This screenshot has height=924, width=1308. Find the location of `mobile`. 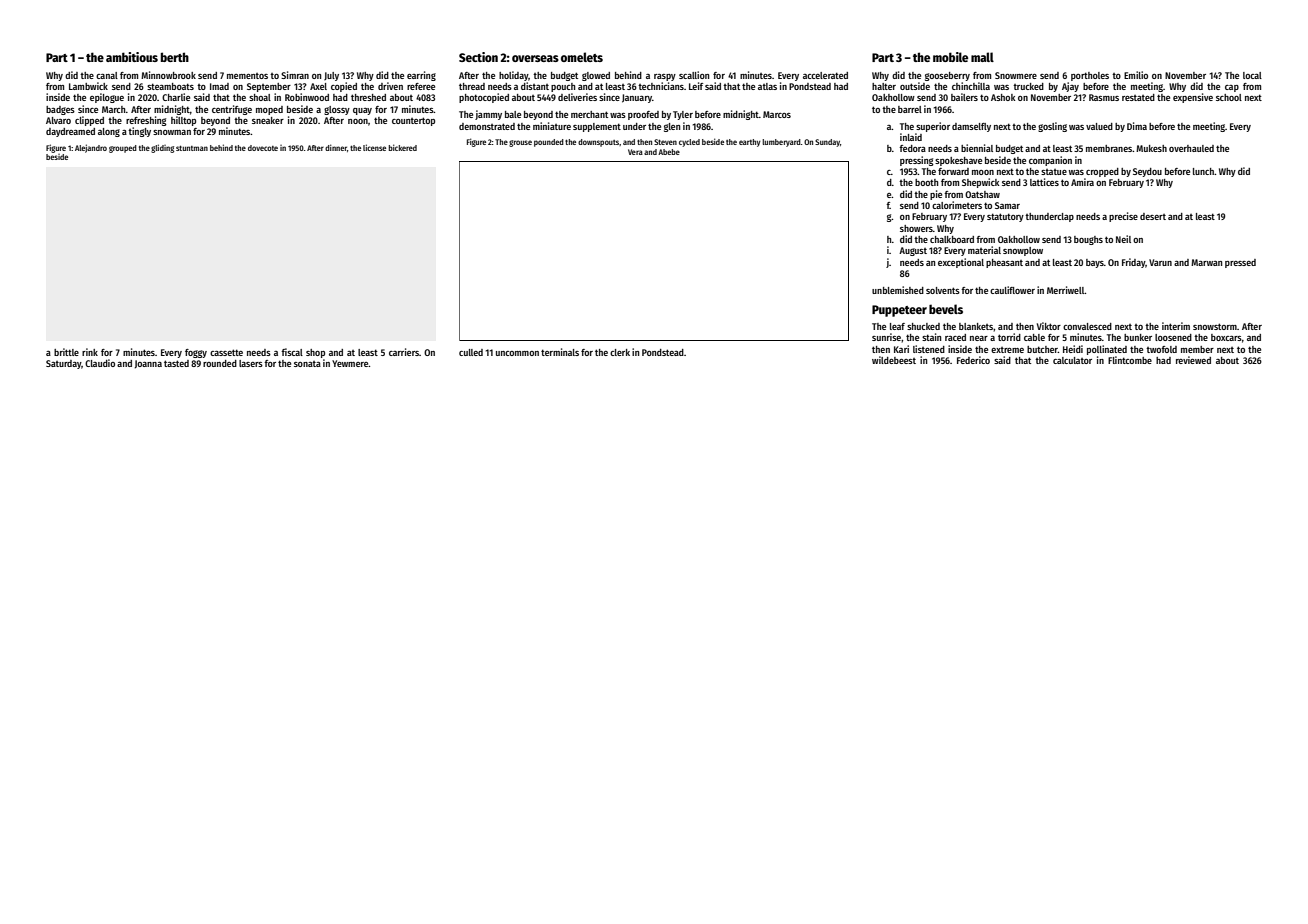

mobile is located at coordinates (950, 57).
